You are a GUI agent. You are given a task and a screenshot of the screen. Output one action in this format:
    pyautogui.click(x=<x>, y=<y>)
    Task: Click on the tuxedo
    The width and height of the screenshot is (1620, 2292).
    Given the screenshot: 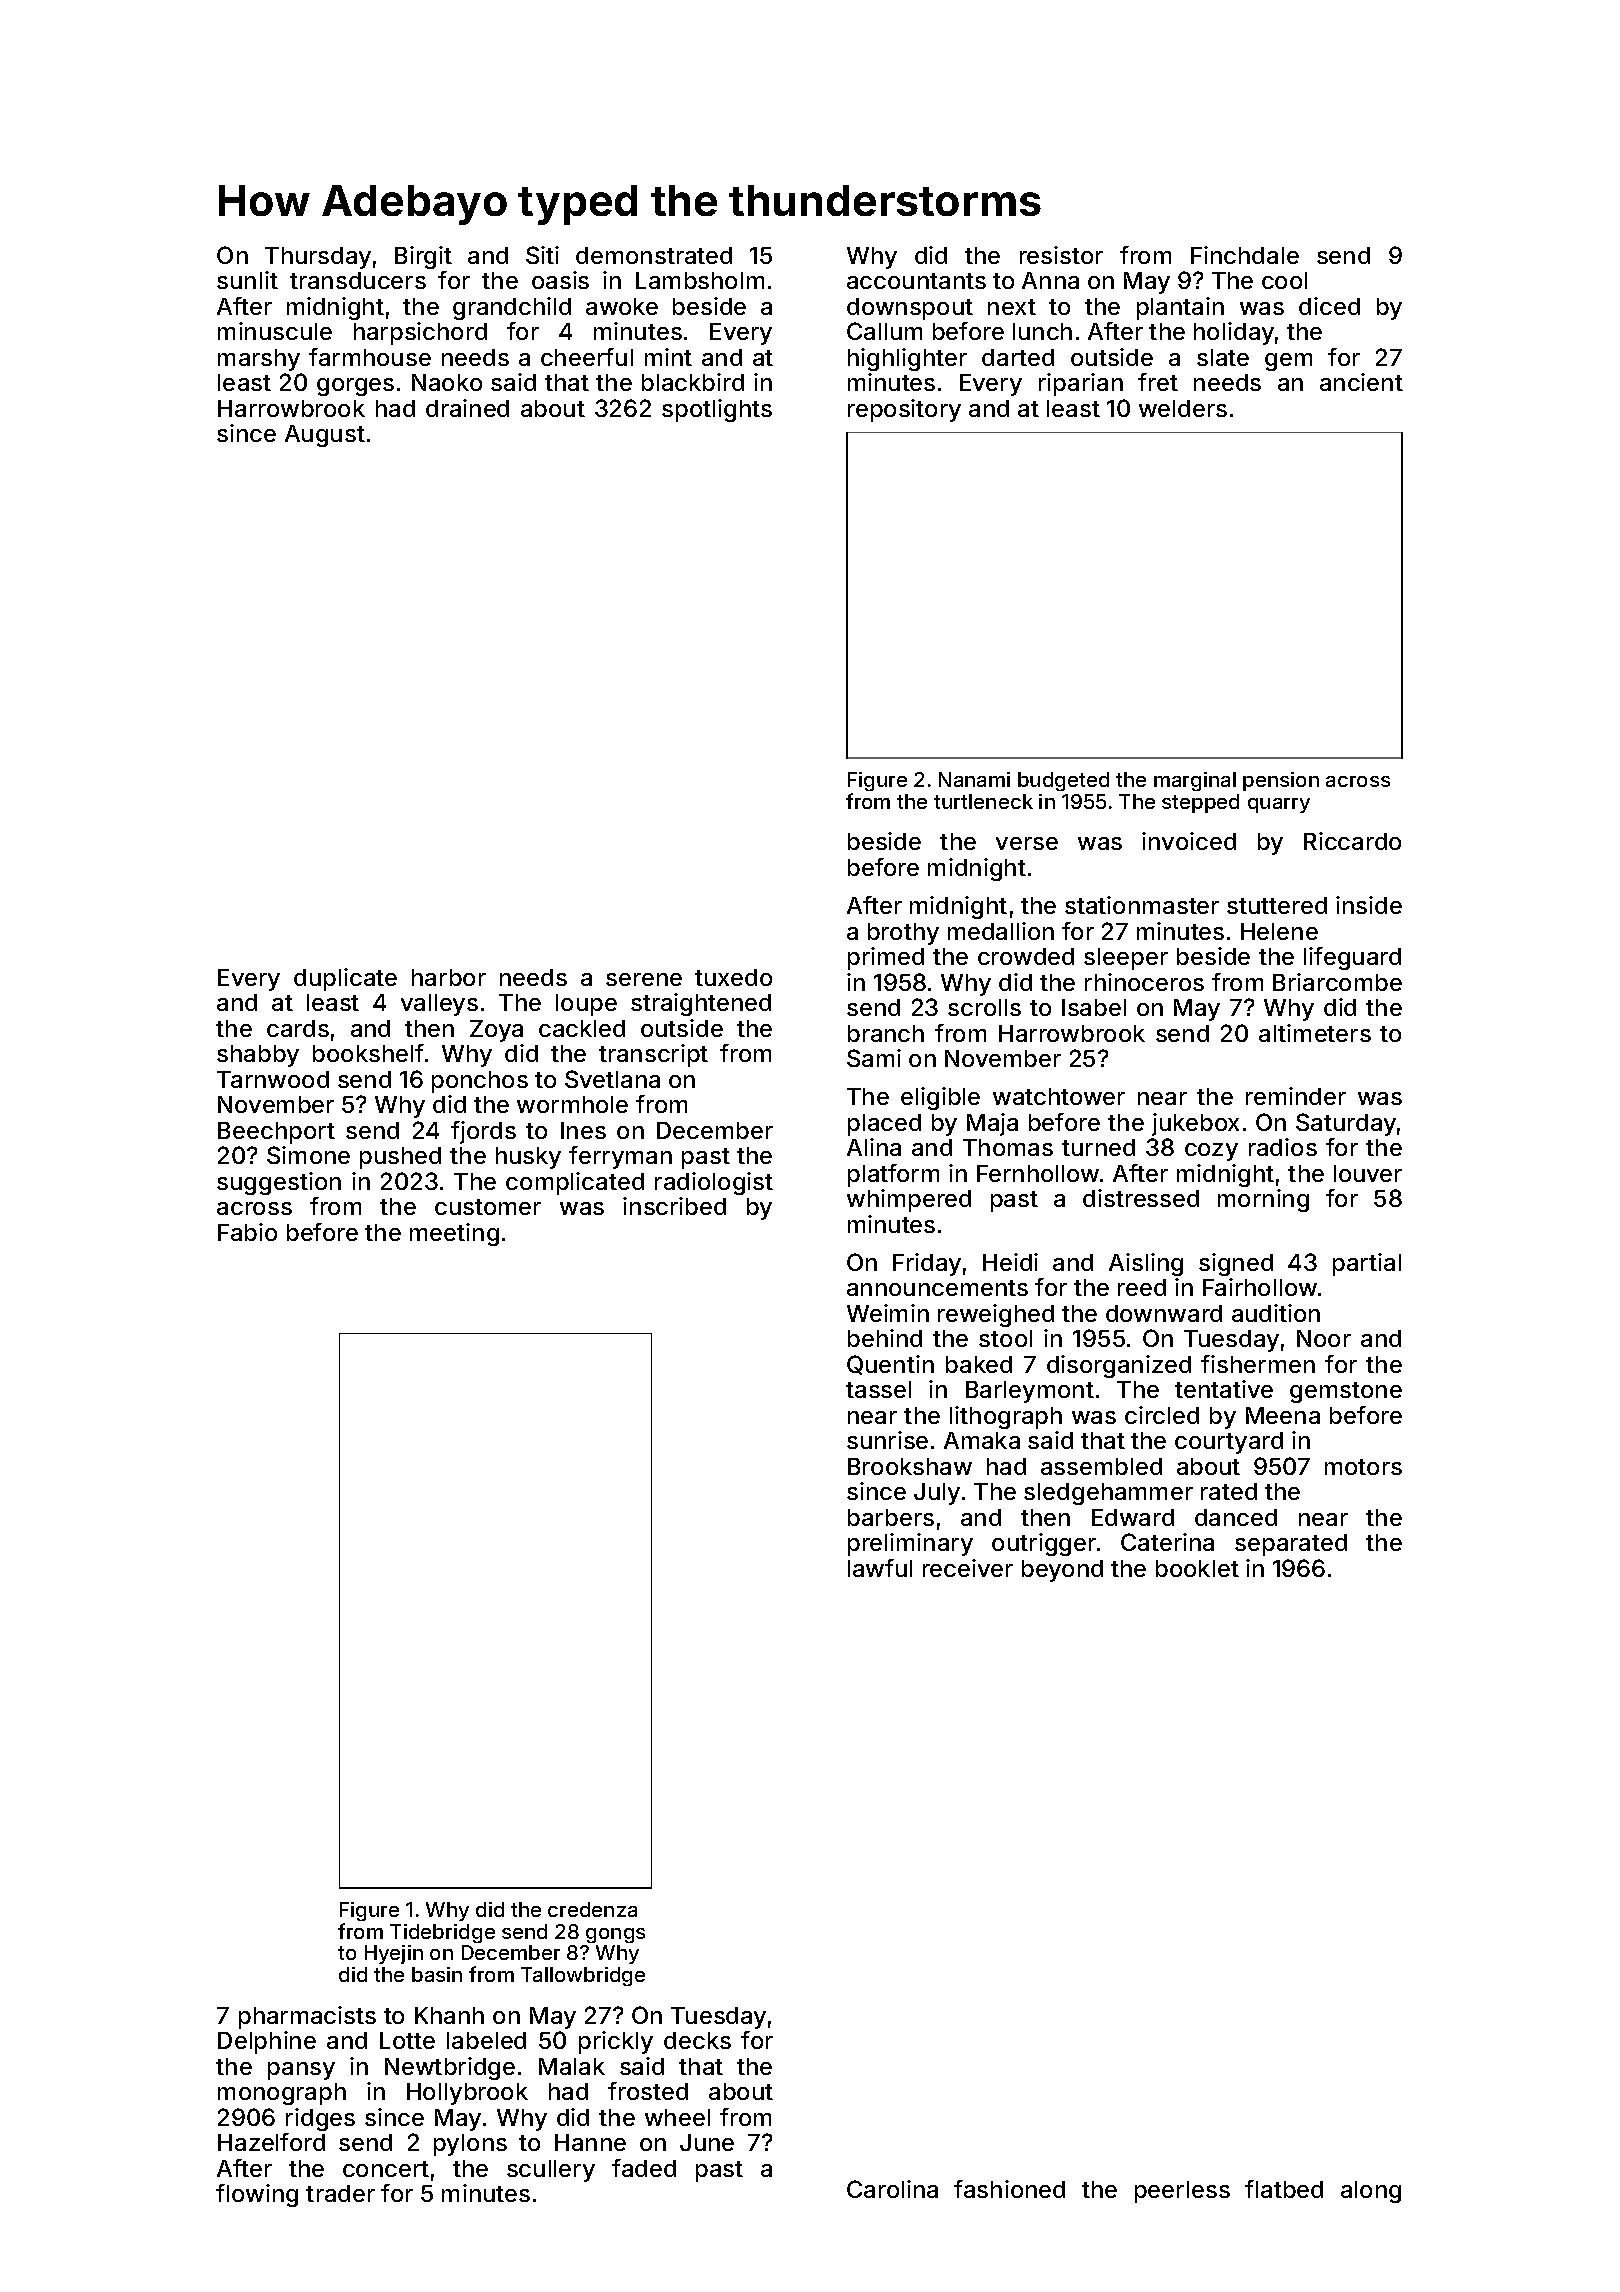 What is the action you would take?
    pyautogui.click(x=733, y=977)
